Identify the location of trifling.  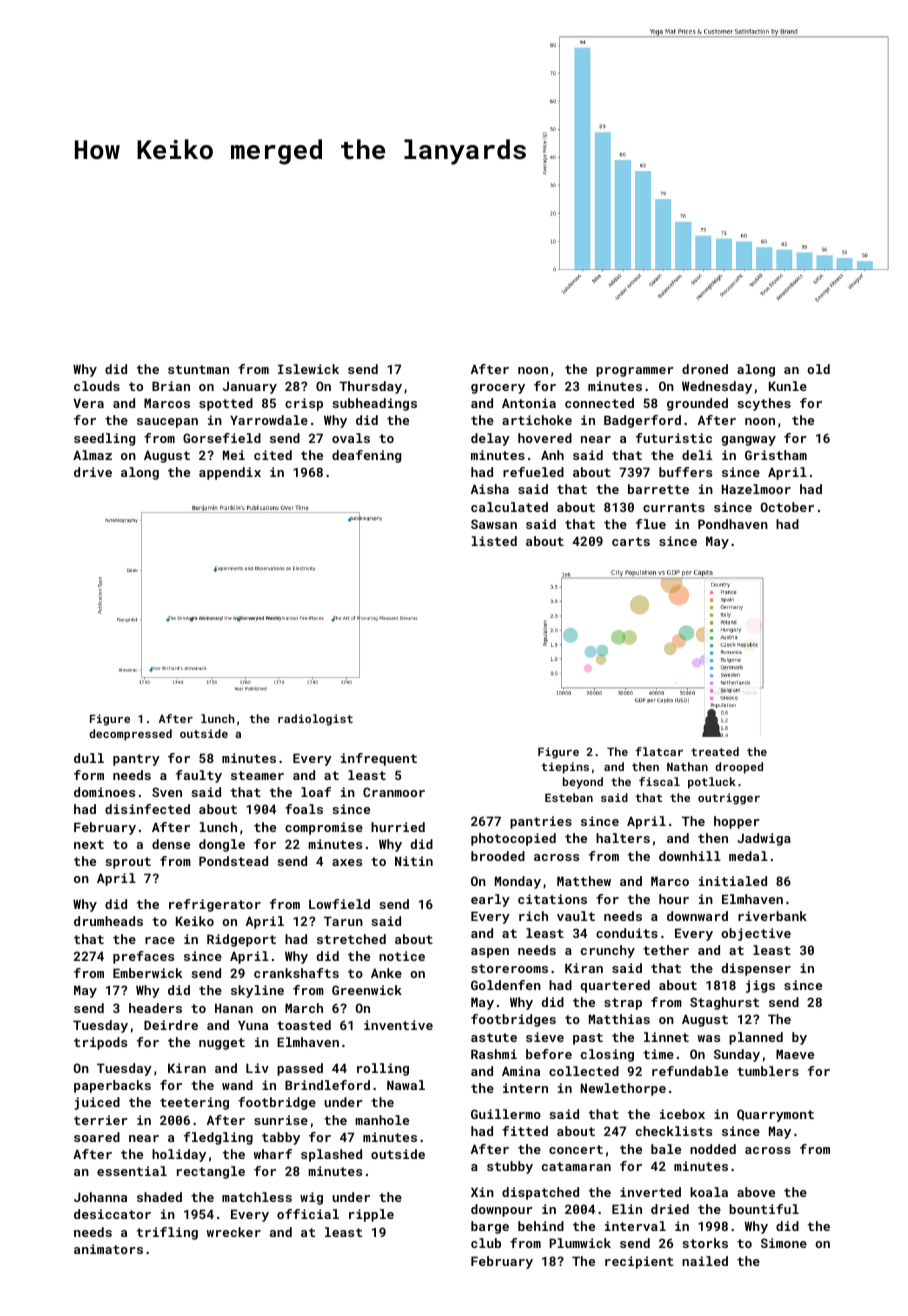
(167, 1233).
